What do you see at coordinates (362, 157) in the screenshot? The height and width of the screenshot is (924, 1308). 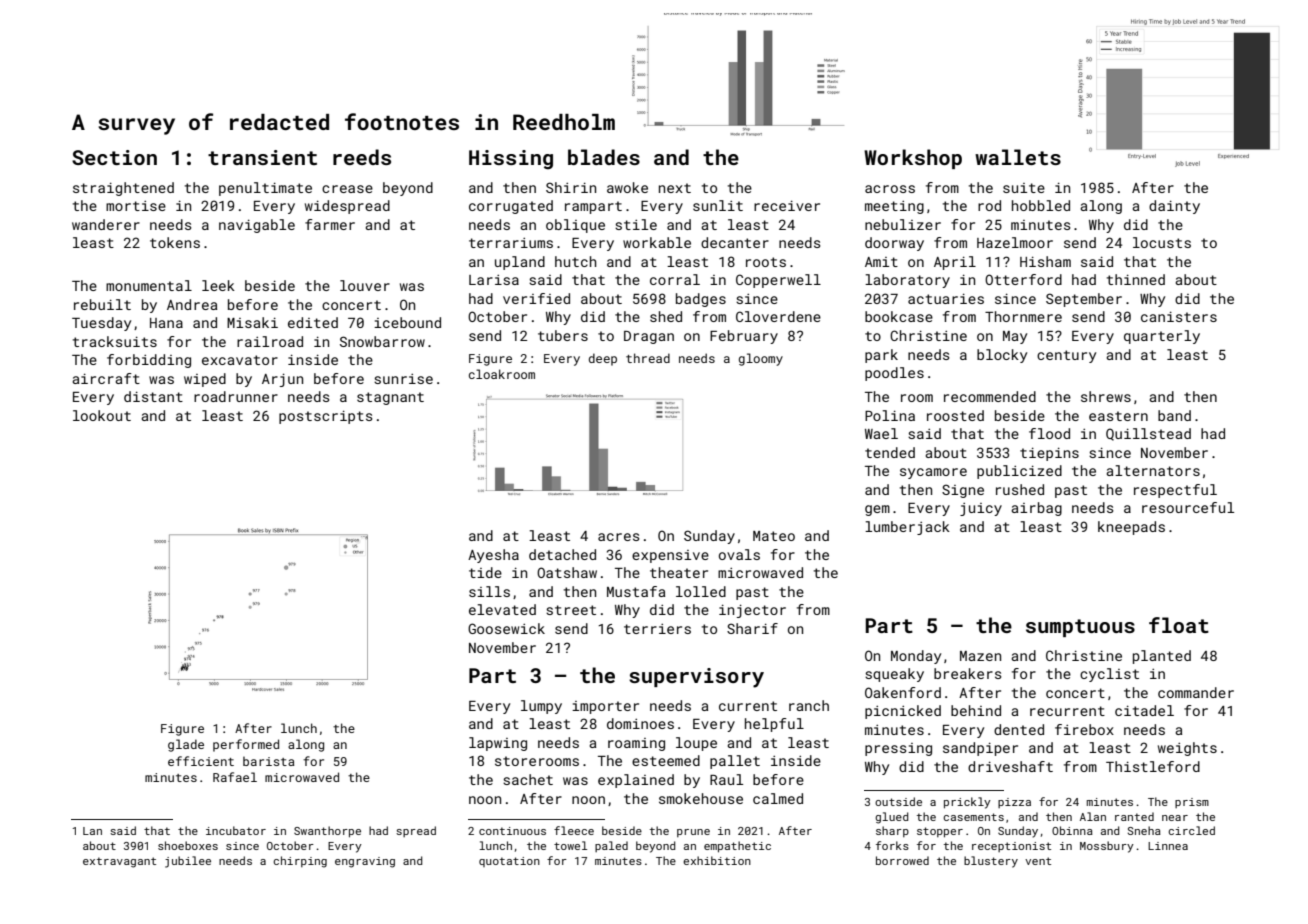 I see `reeds` at bounding box center [362, 157].
